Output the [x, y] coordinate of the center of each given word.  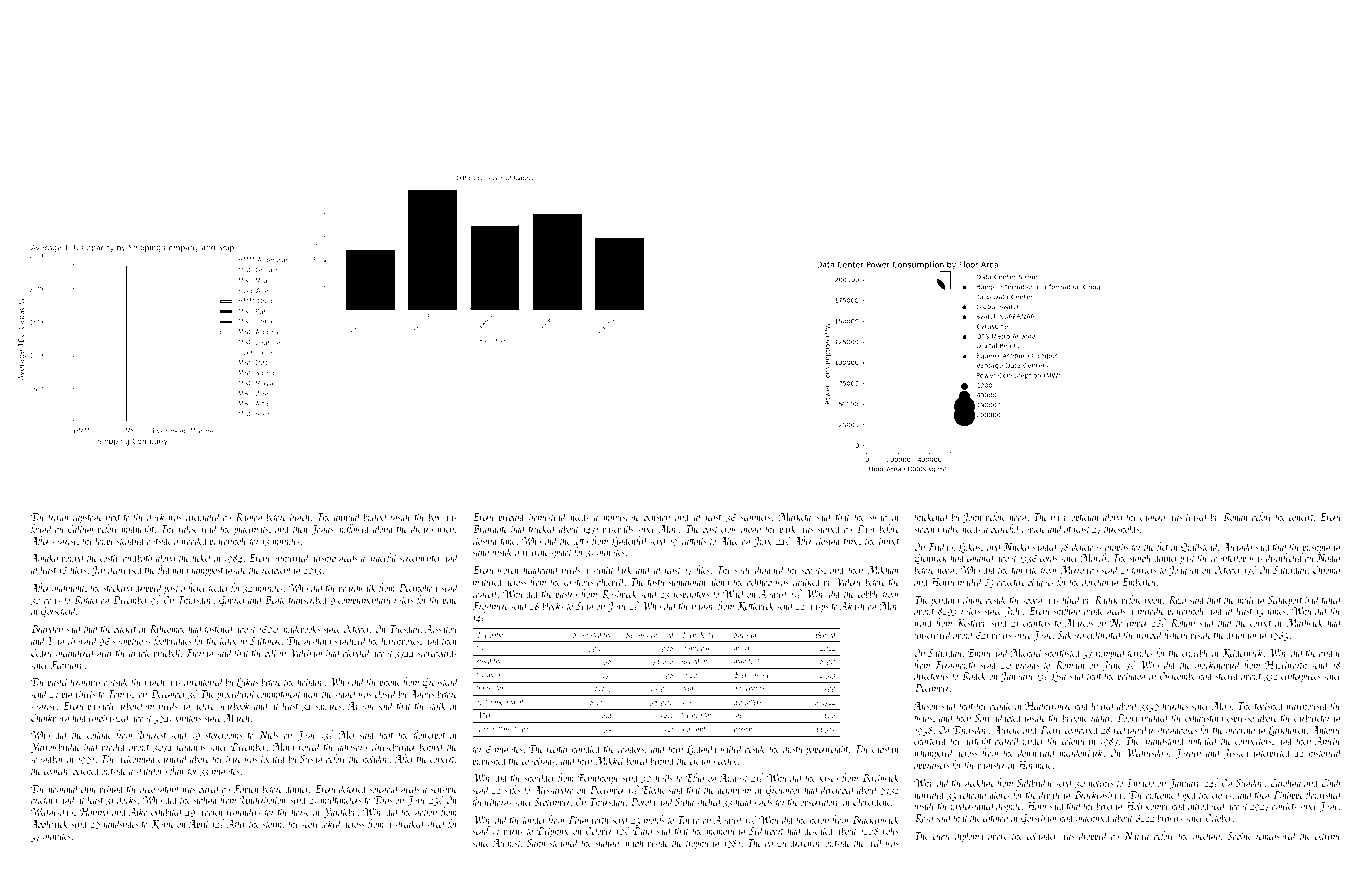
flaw [176, 771]
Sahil [537, 842]
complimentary [364, 600]
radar [1101, 717]
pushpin [1316, 547]
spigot [561, 554]
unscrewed [933, 634]
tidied [1332, 599]
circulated [203, 516]
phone [390, 682]
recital [558, 748]
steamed [564, 842]
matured [488, 581]
